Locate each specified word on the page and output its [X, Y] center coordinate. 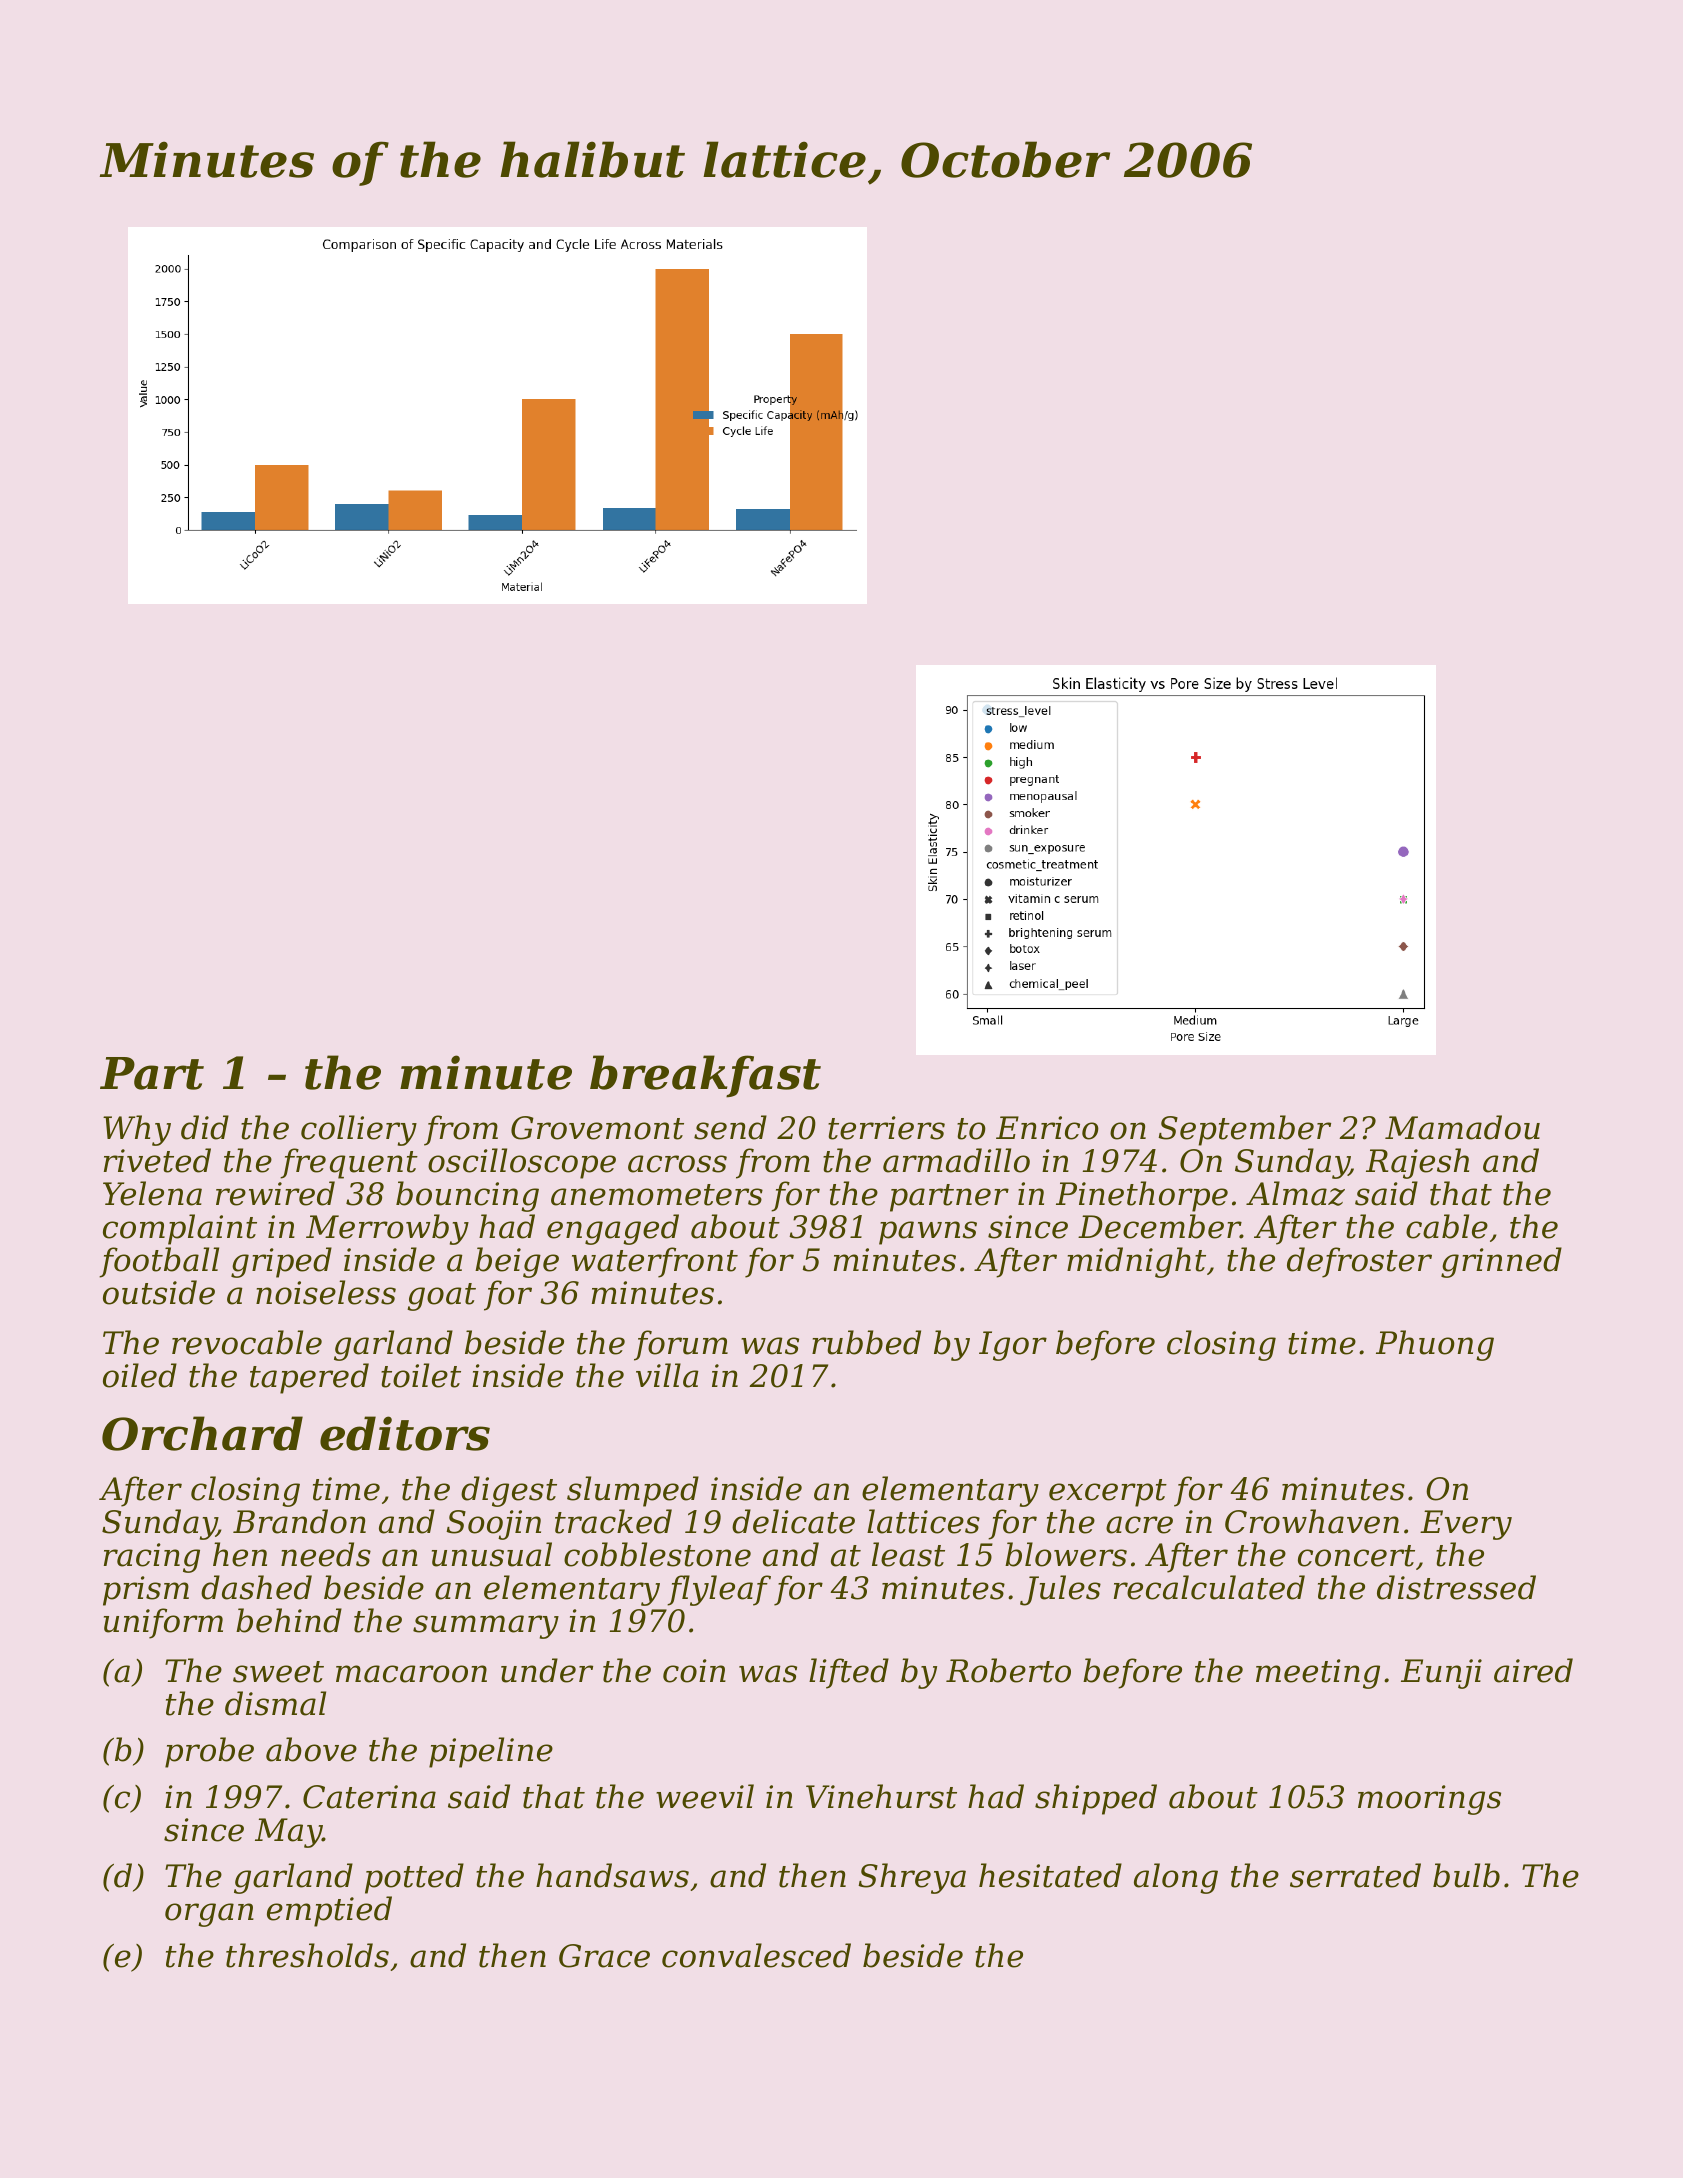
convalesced [756, 1955]
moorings [1429, 1800]
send [730, 1127]
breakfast [705, 1076]
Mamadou [1462, 1127]
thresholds [307, 1955]
